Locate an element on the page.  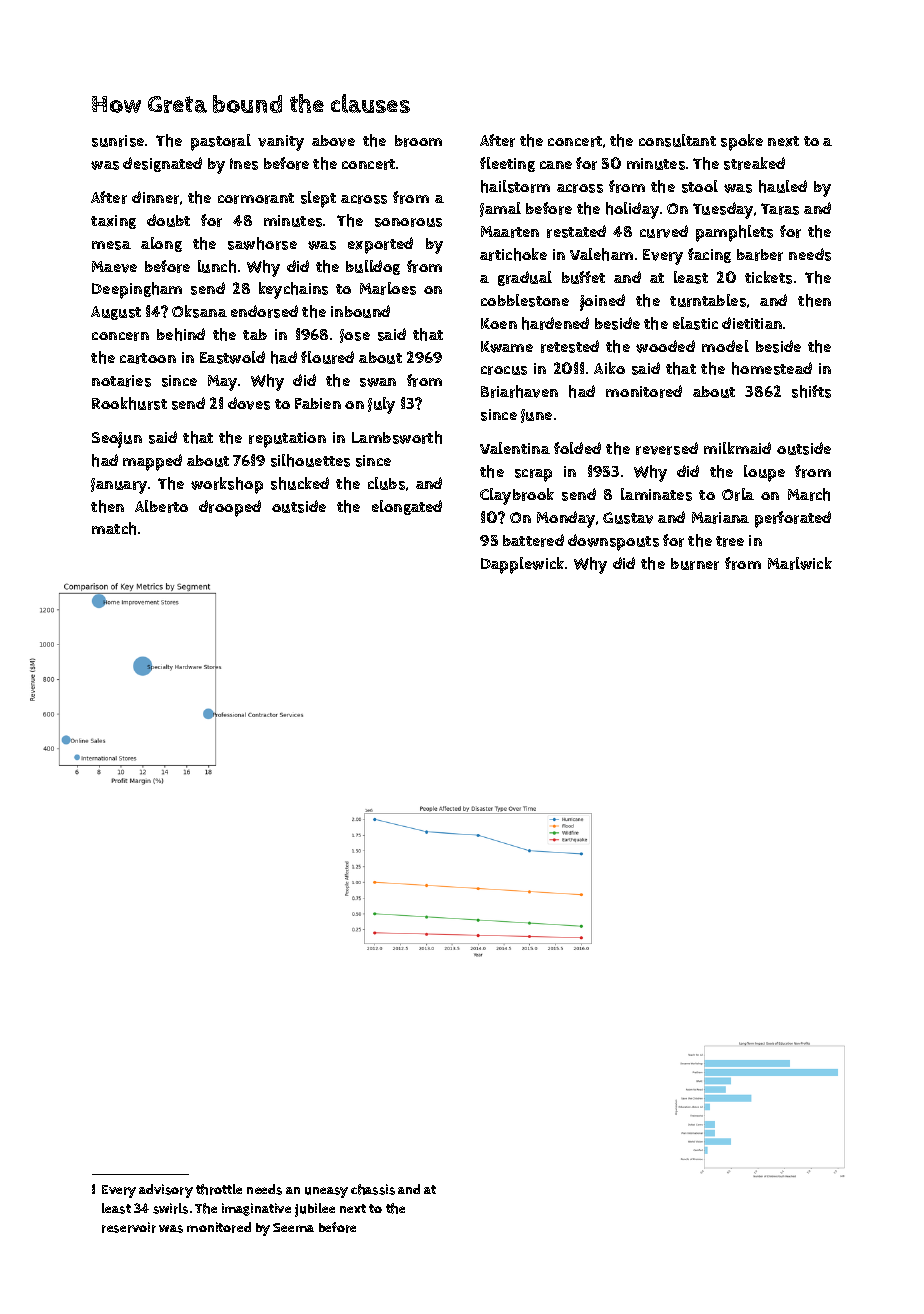
imaginative is located at coordinates (256, 1209).
